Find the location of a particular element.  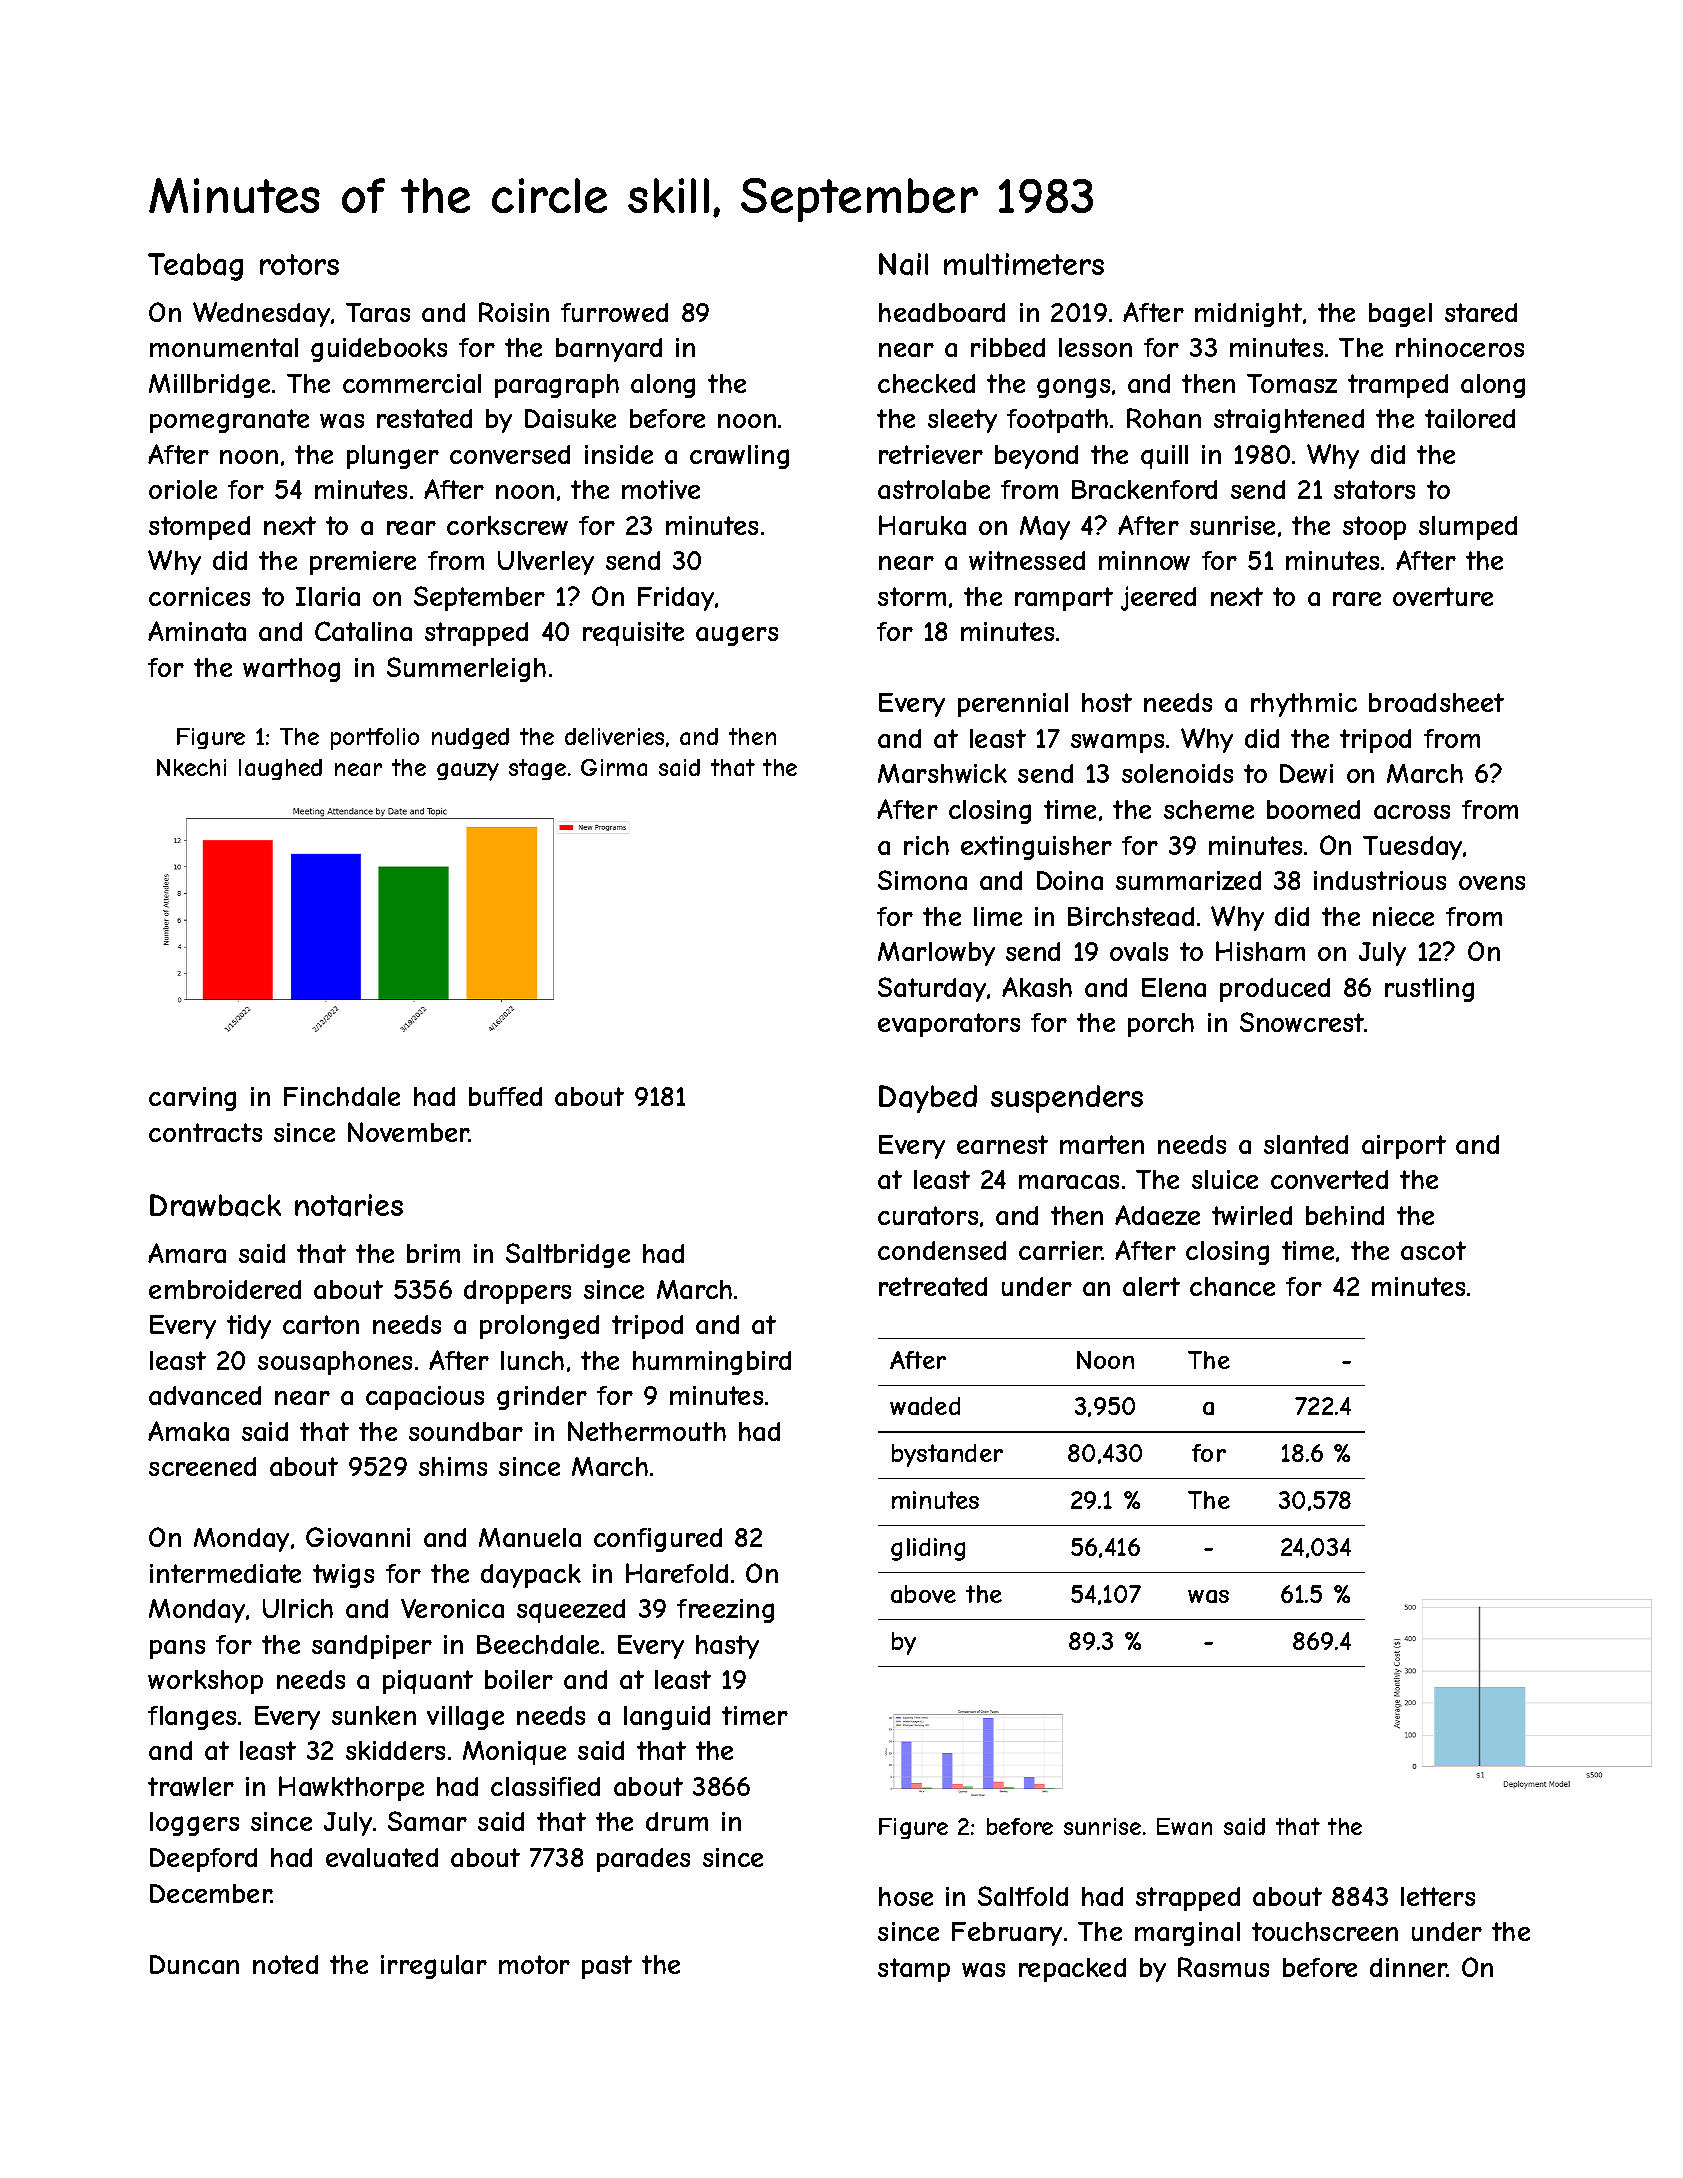

crawling is located at coordinates (739, 457).
